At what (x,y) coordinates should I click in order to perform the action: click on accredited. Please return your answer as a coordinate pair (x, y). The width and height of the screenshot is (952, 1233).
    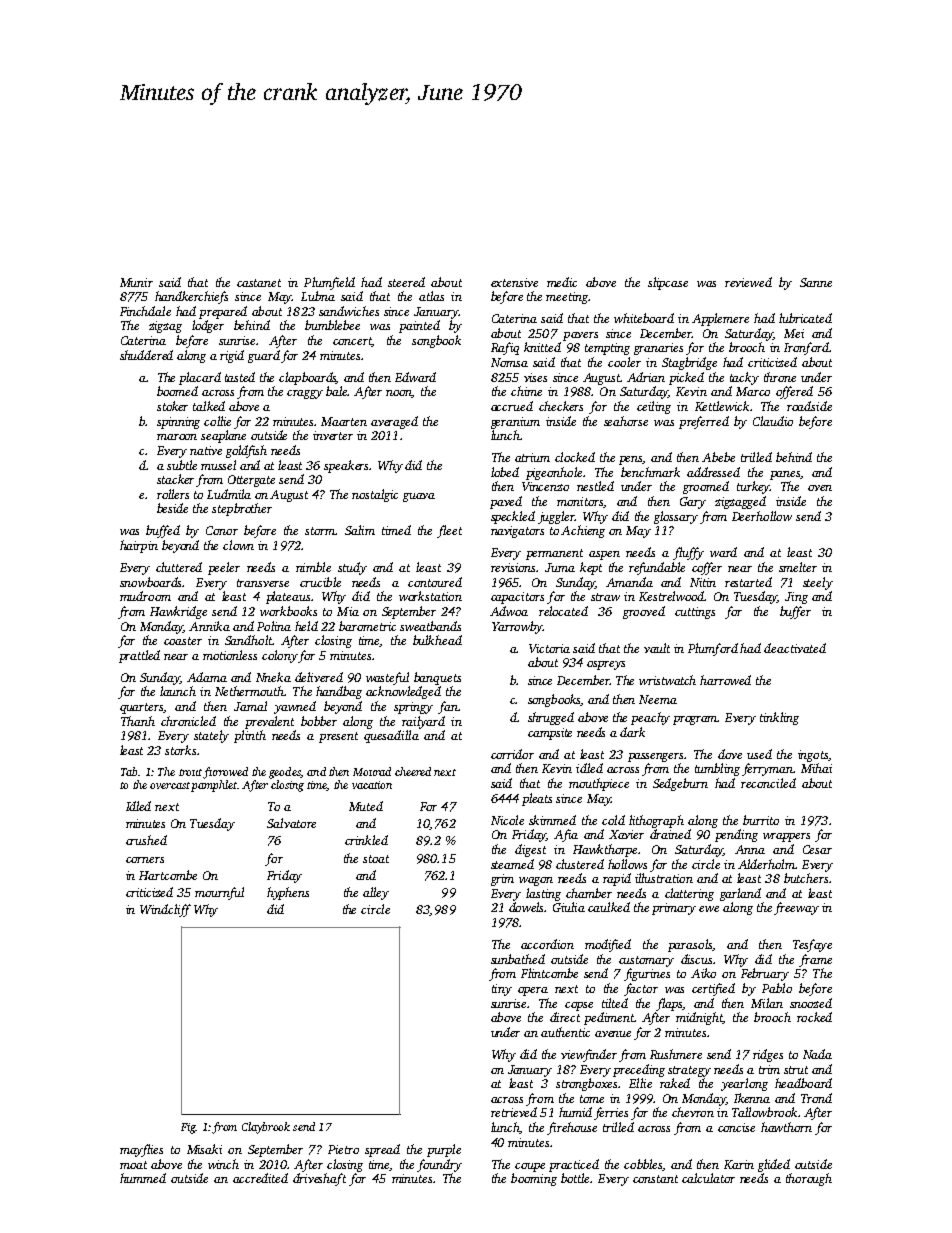
    Looking at the image, I should click on (260, 1178).
